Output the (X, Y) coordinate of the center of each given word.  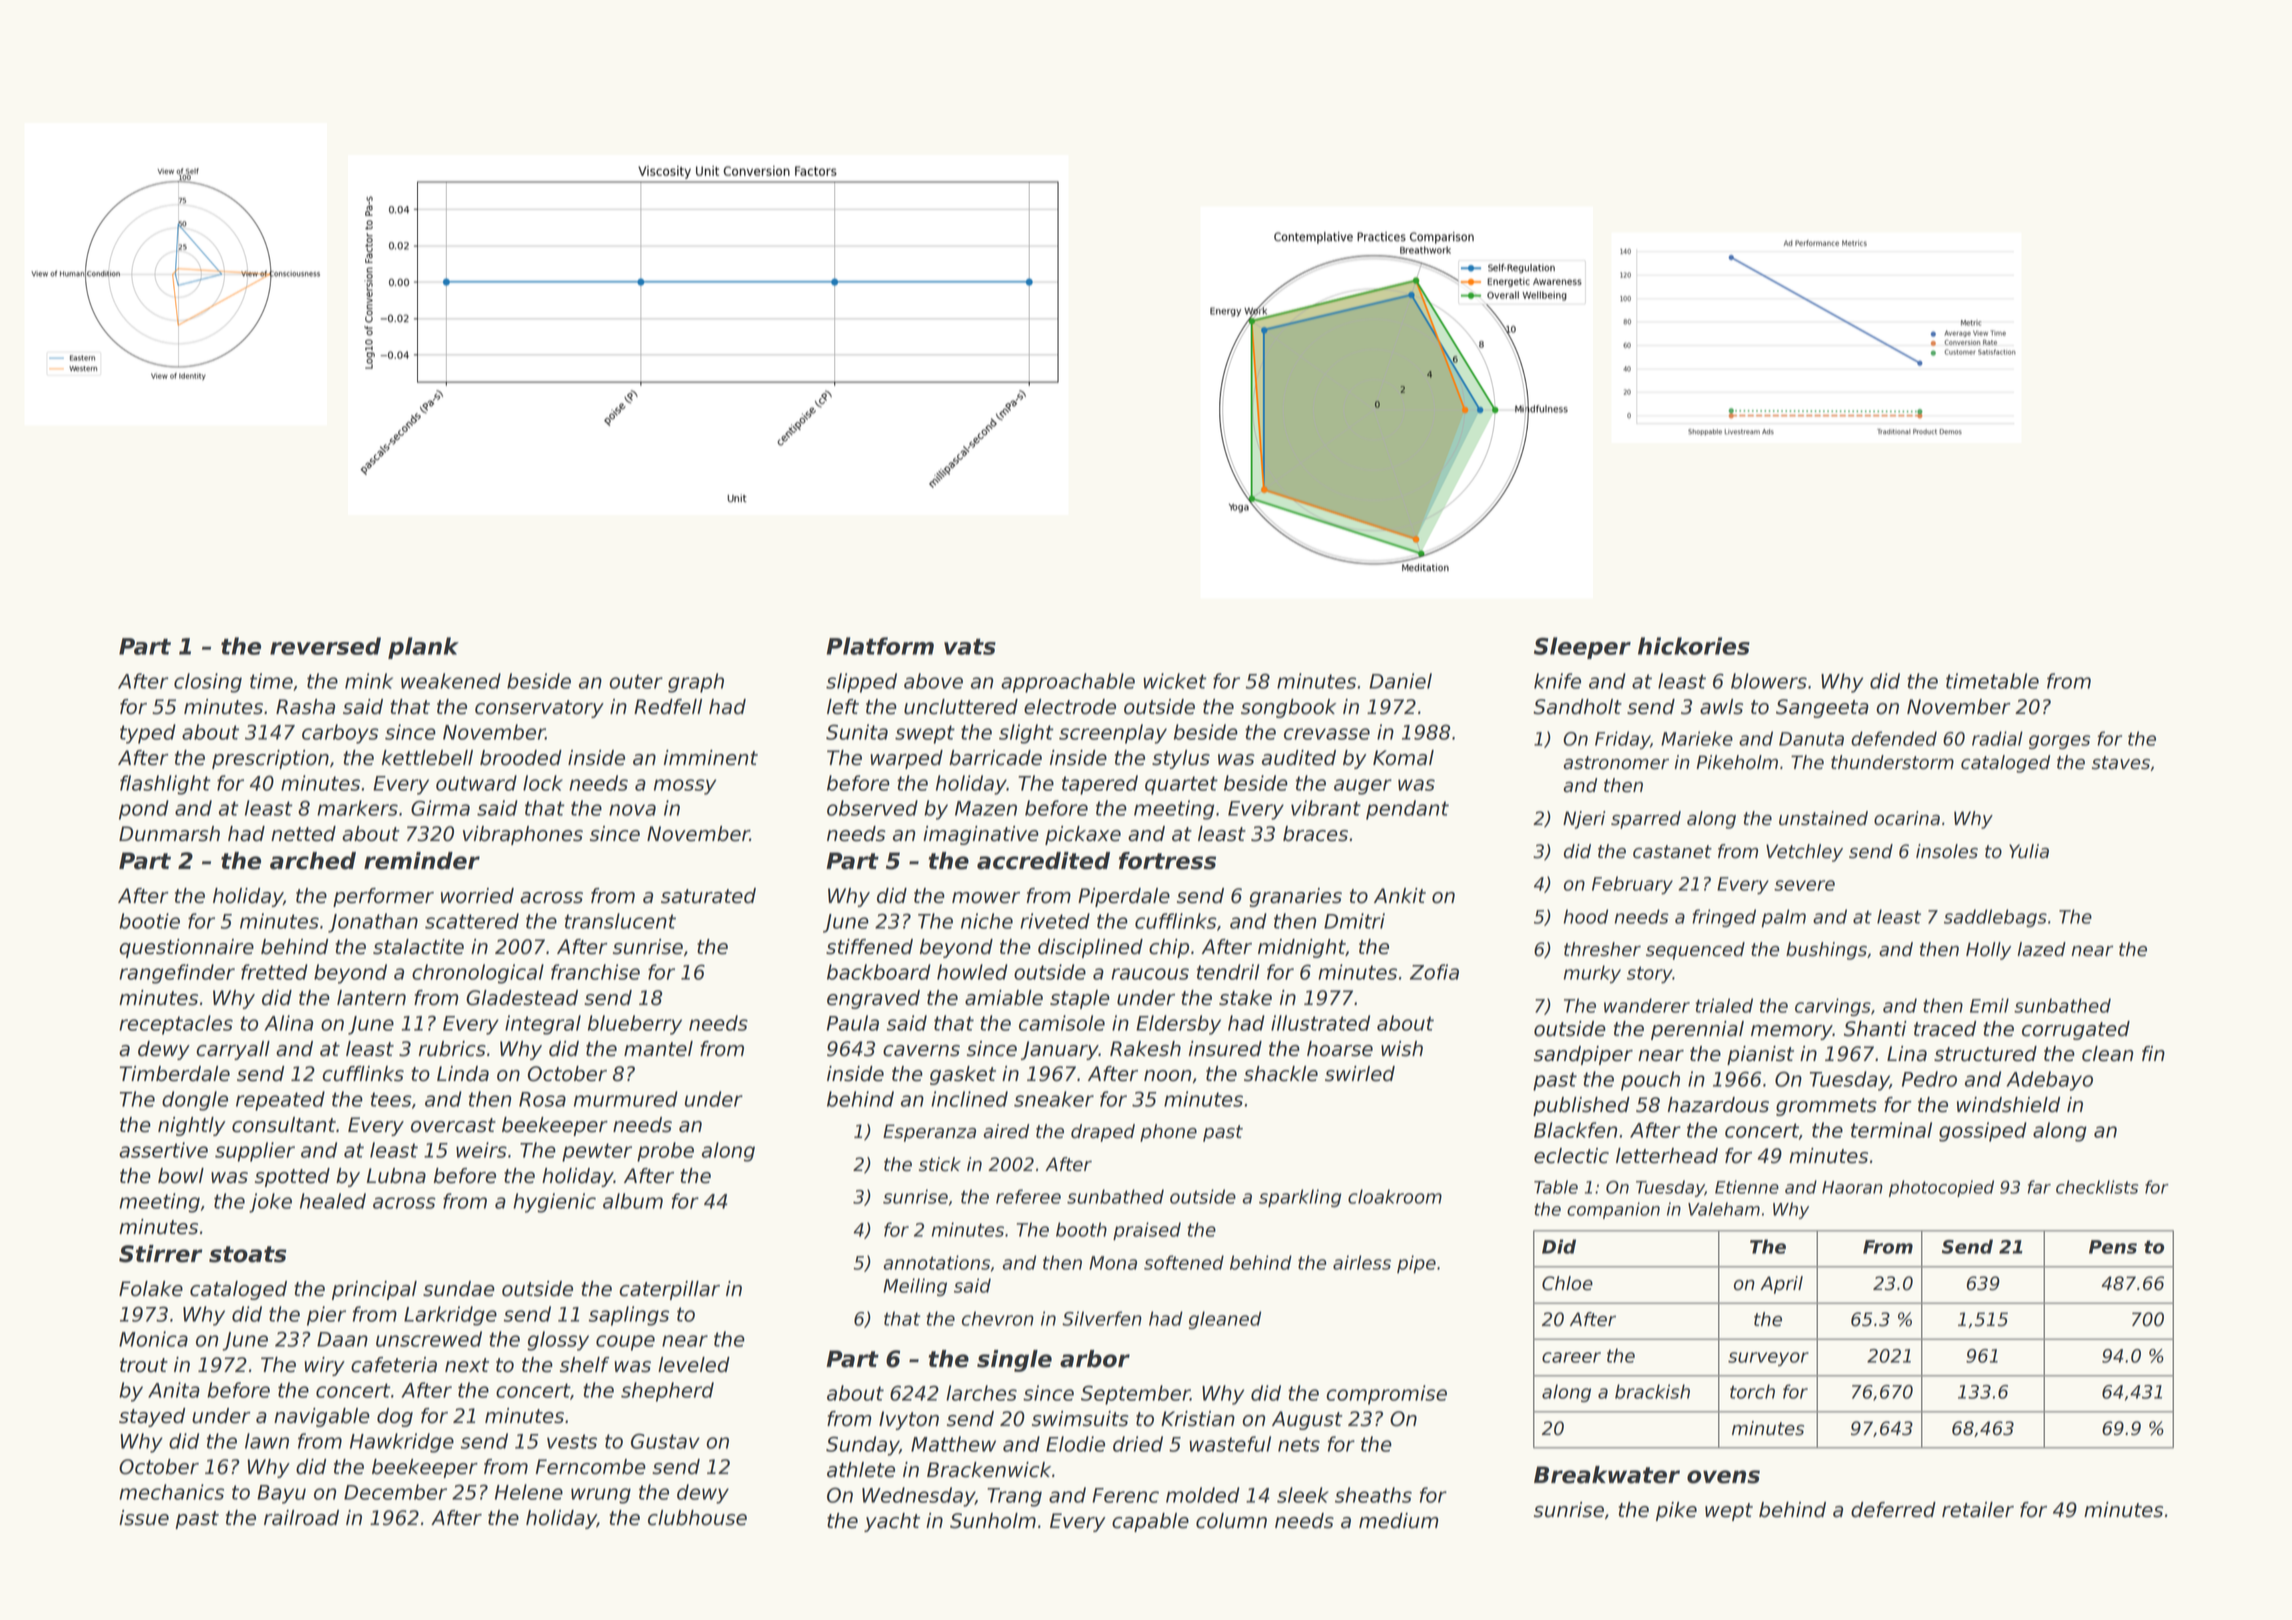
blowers (1769, 681)
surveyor (1768, 1359)
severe (1804, 885)
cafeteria (394, 1365)
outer (636, 681)
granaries (1295, 897)
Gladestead (522, 998)
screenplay (1113, 734)
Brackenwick (989, 1470)
